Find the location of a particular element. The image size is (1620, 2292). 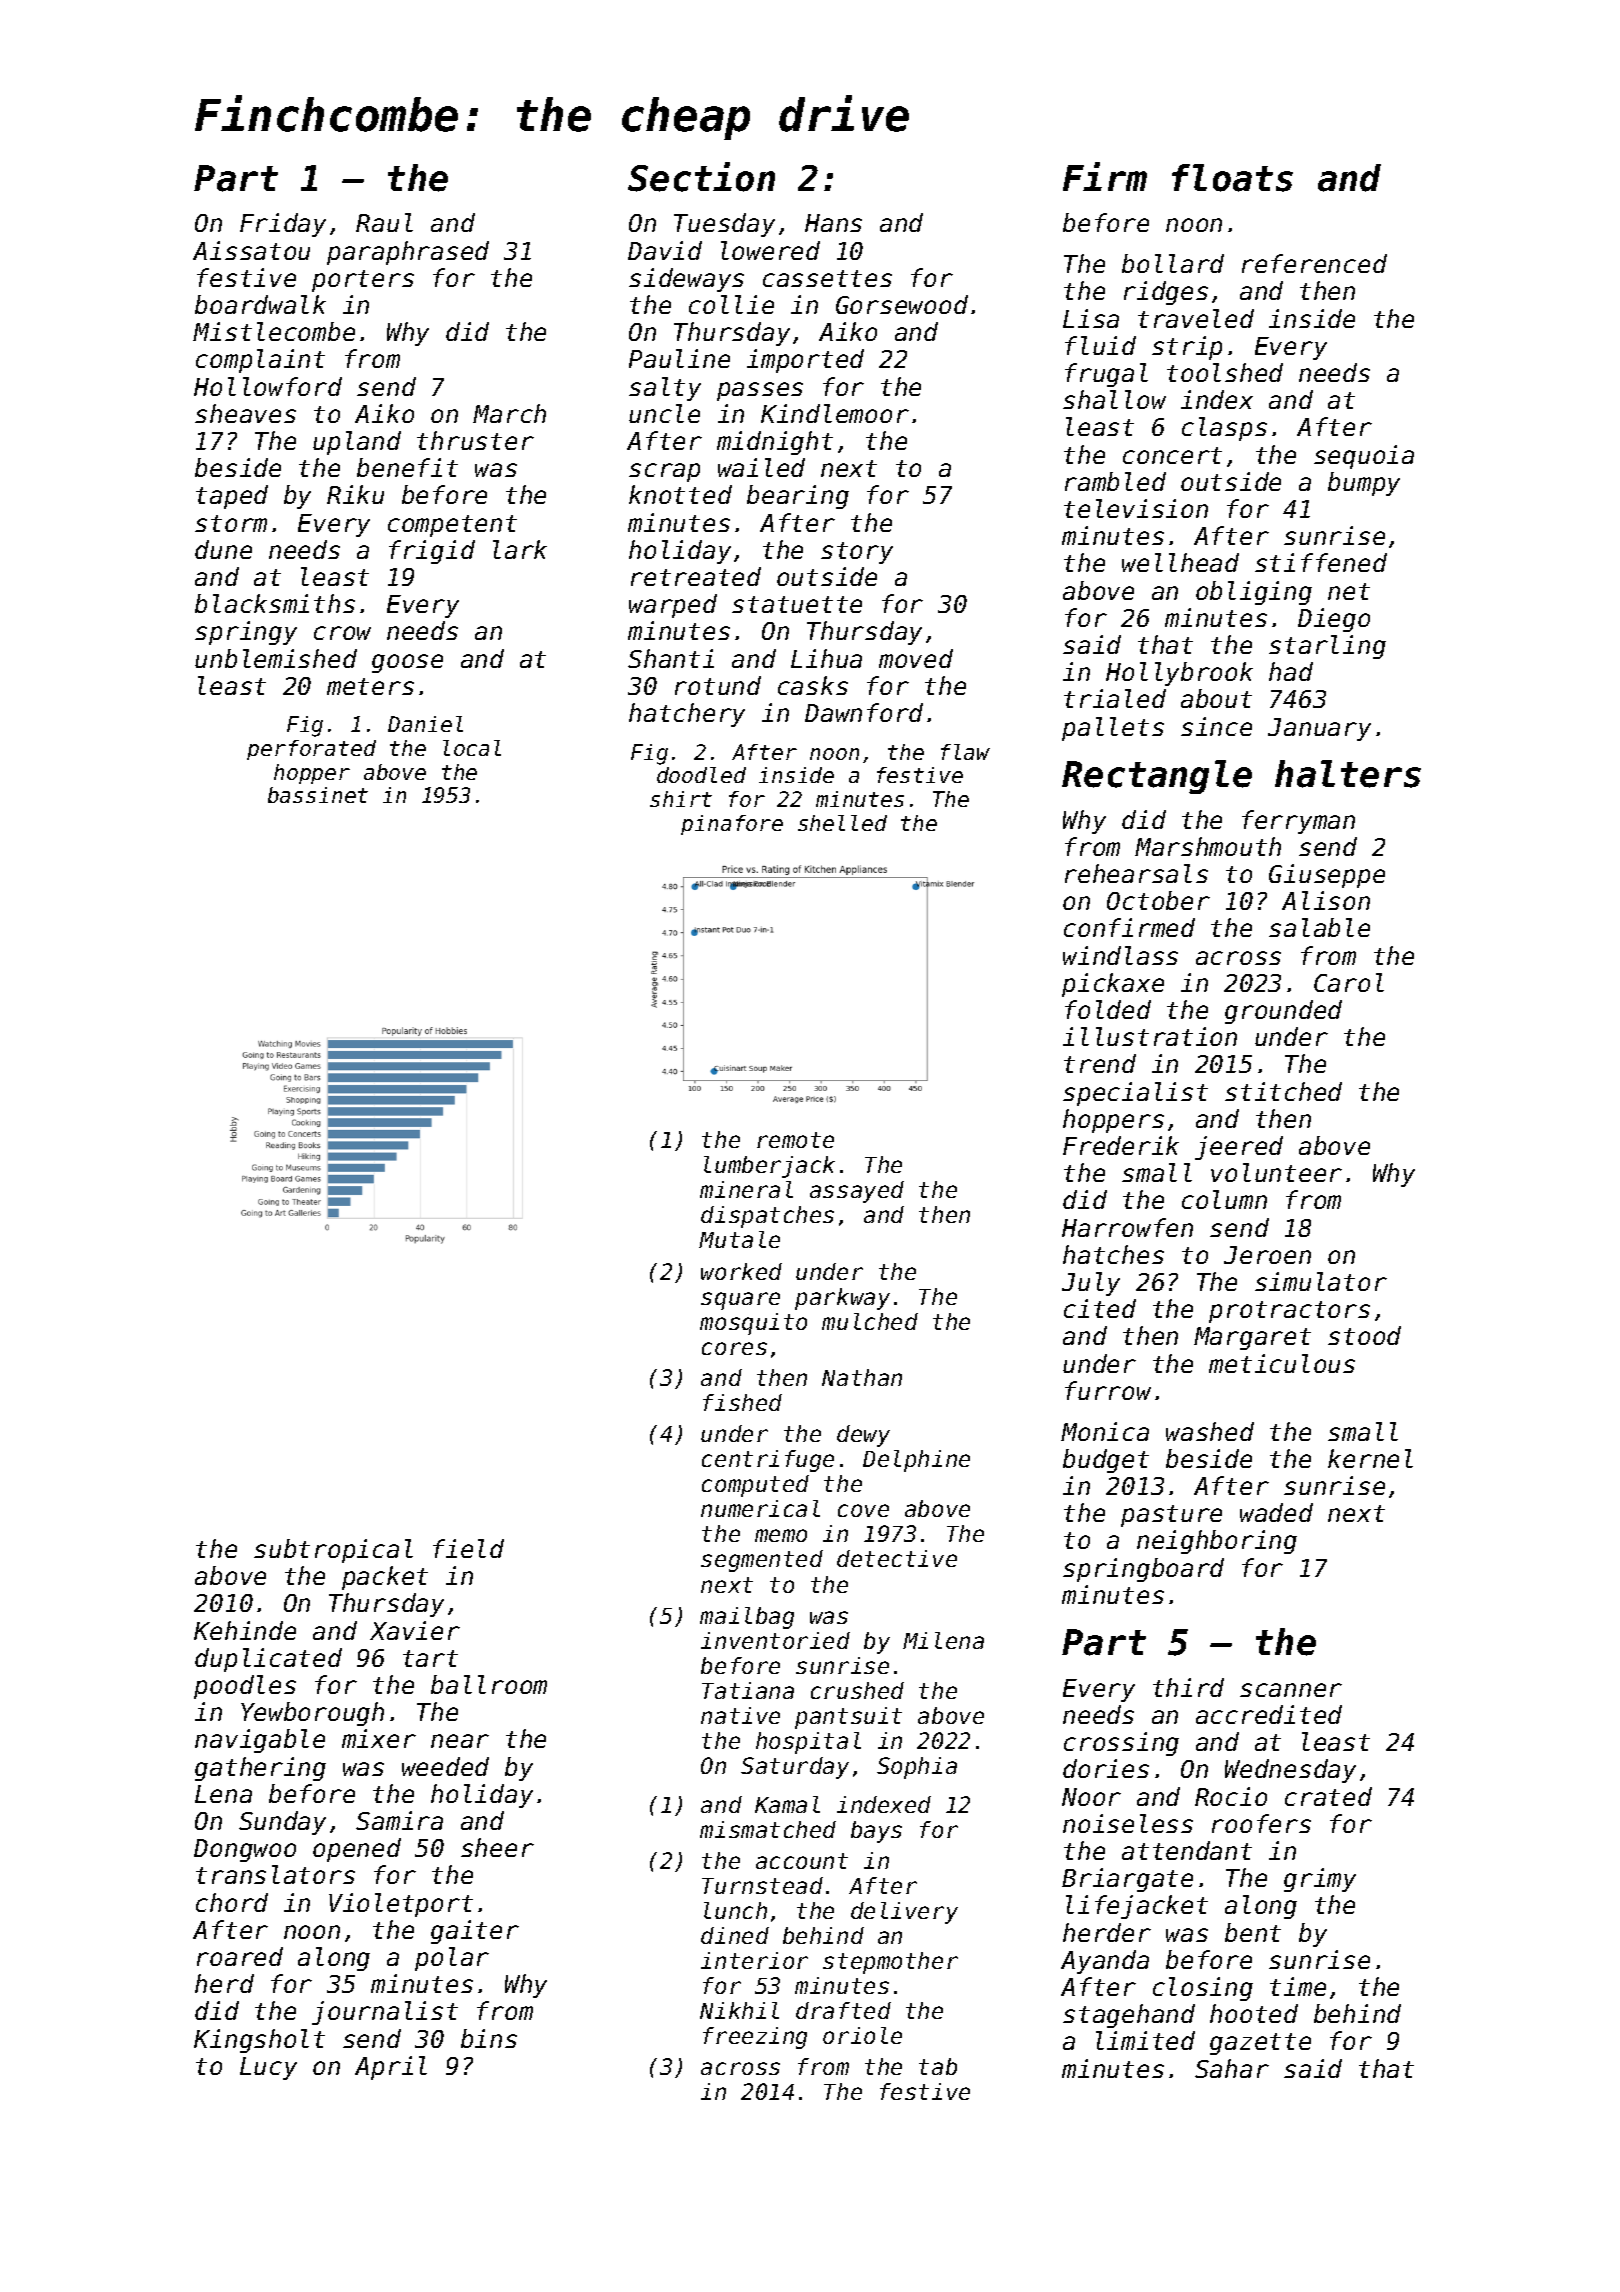

mineral is located at coordinates (746, 1189).
